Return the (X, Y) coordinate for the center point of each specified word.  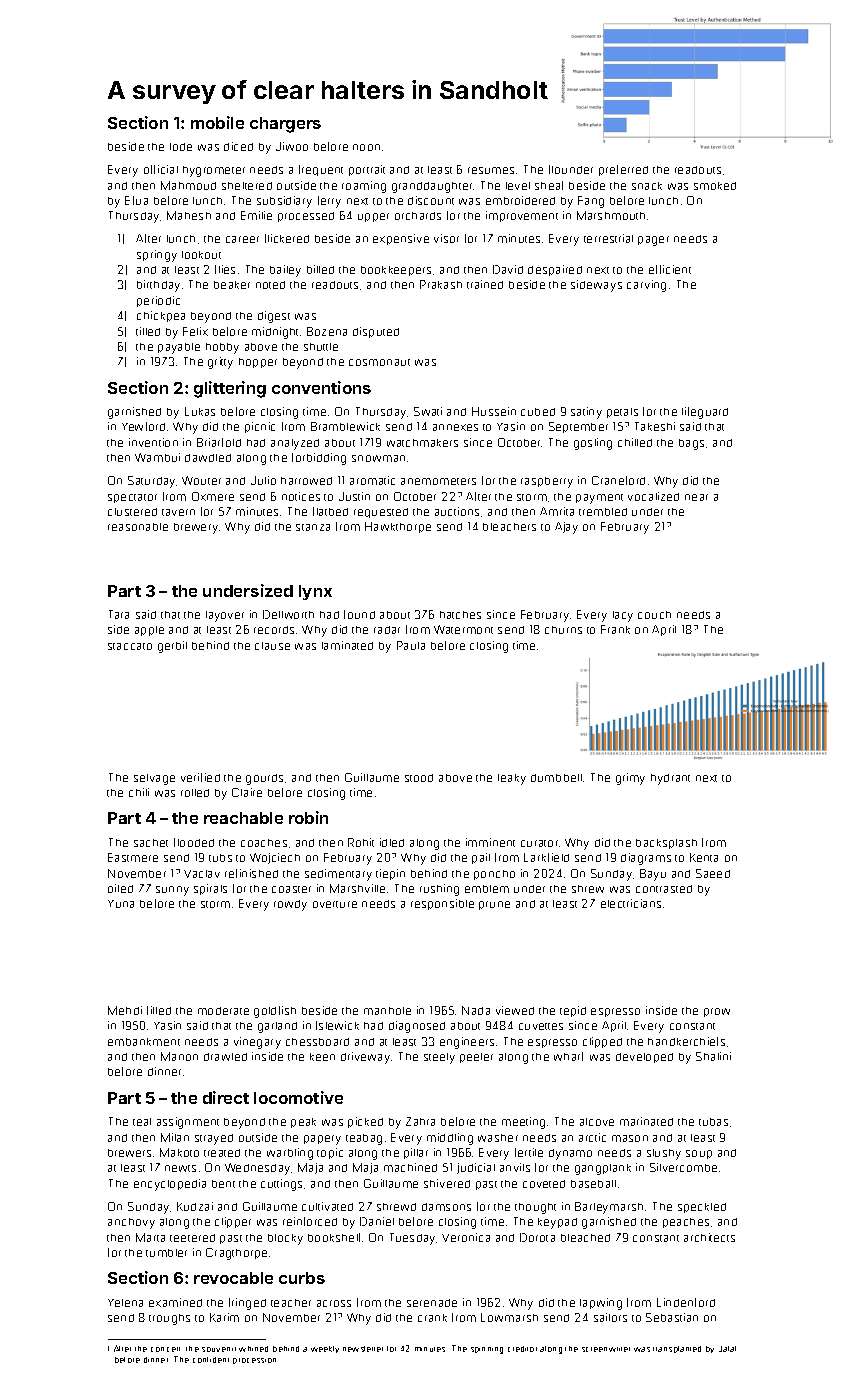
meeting (523, 1123)
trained (485, 284)
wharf (568, 1056)
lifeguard (705, 413)
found (359, 614)
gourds (264, 779)
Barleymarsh (609, 1208)
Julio (263, 480)
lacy (623, 616)
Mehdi (125, 1010)
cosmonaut (379, 362)
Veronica (466, 1237)
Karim (224, 1317)
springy (157, 256)
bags (691, 444)
